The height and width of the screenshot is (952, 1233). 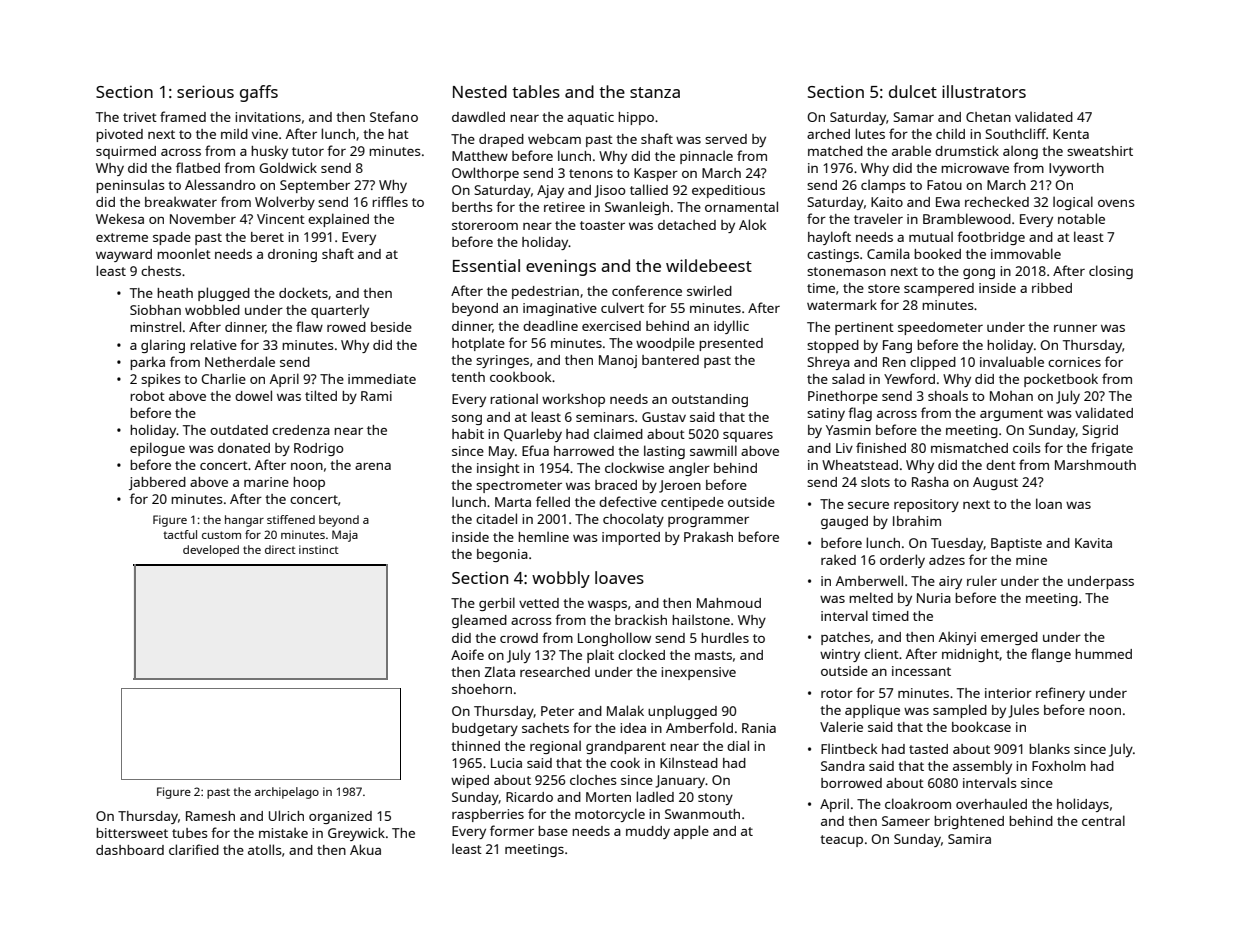 What do you see at coordinates (554, 139) in the screenshot?
I see `webcam` at bounding box center [554, 139].
